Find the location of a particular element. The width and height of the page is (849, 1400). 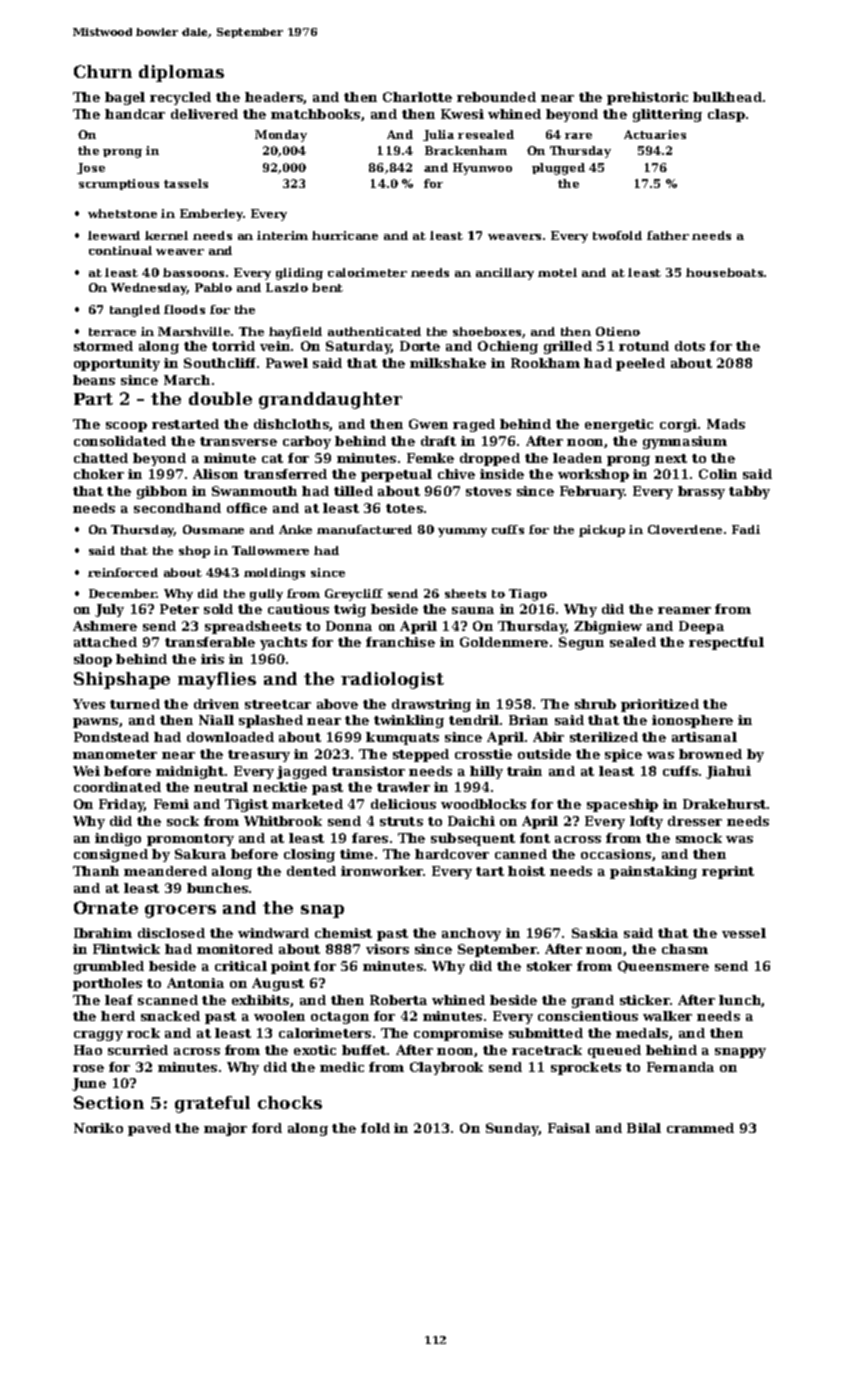

reamer is located at coordinates (684, 610).
